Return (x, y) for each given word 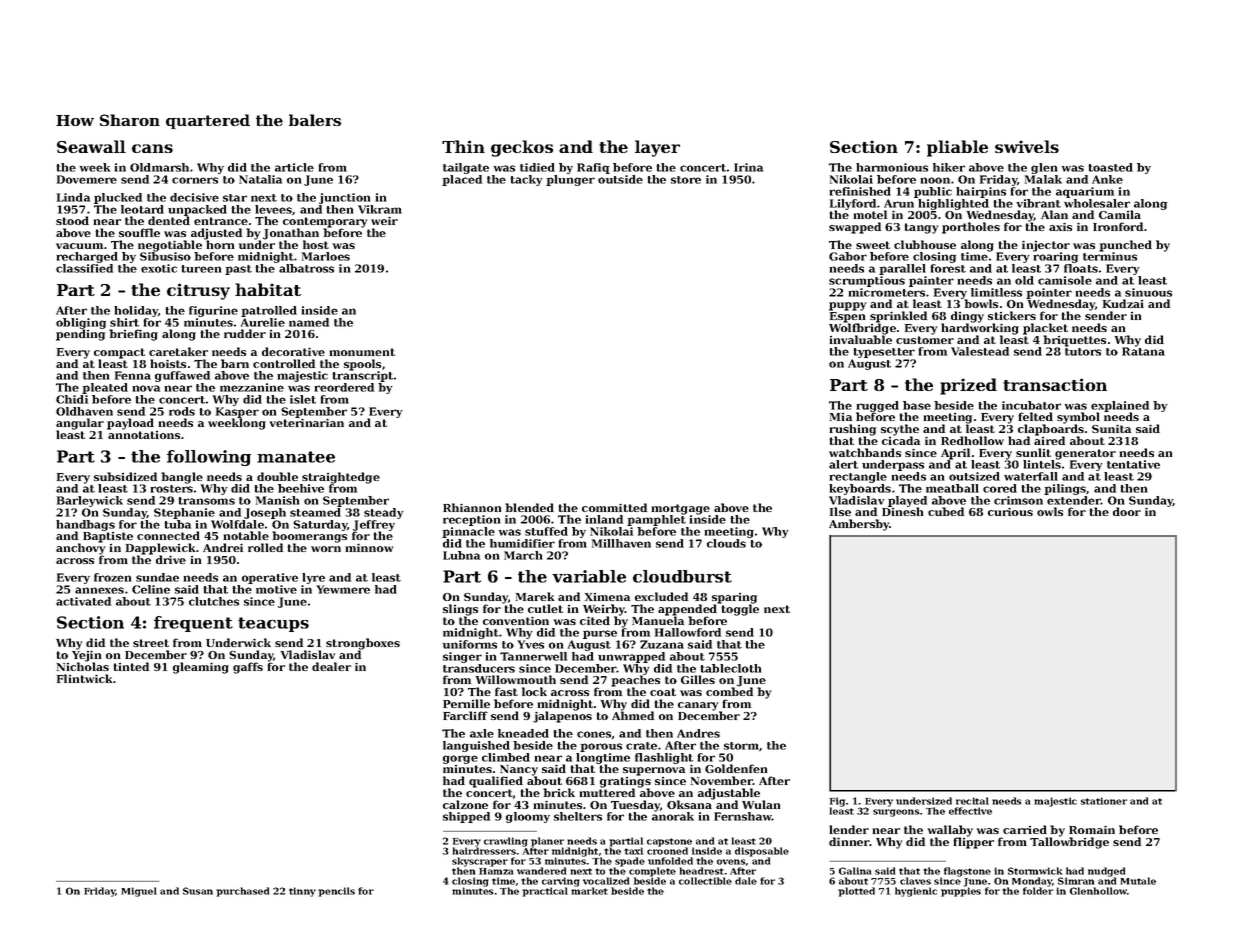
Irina (748, 167)
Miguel (139, 892)
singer (462, 657)
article (294, 167)
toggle (740, 610)
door (1127, 511)
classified (84, 268)
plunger (570, 180)
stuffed (546, 531)
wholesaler (1097, 203)
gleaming (201, 668)
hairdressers (484, 851)
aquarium (1085, 192)
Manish (277, 500)
